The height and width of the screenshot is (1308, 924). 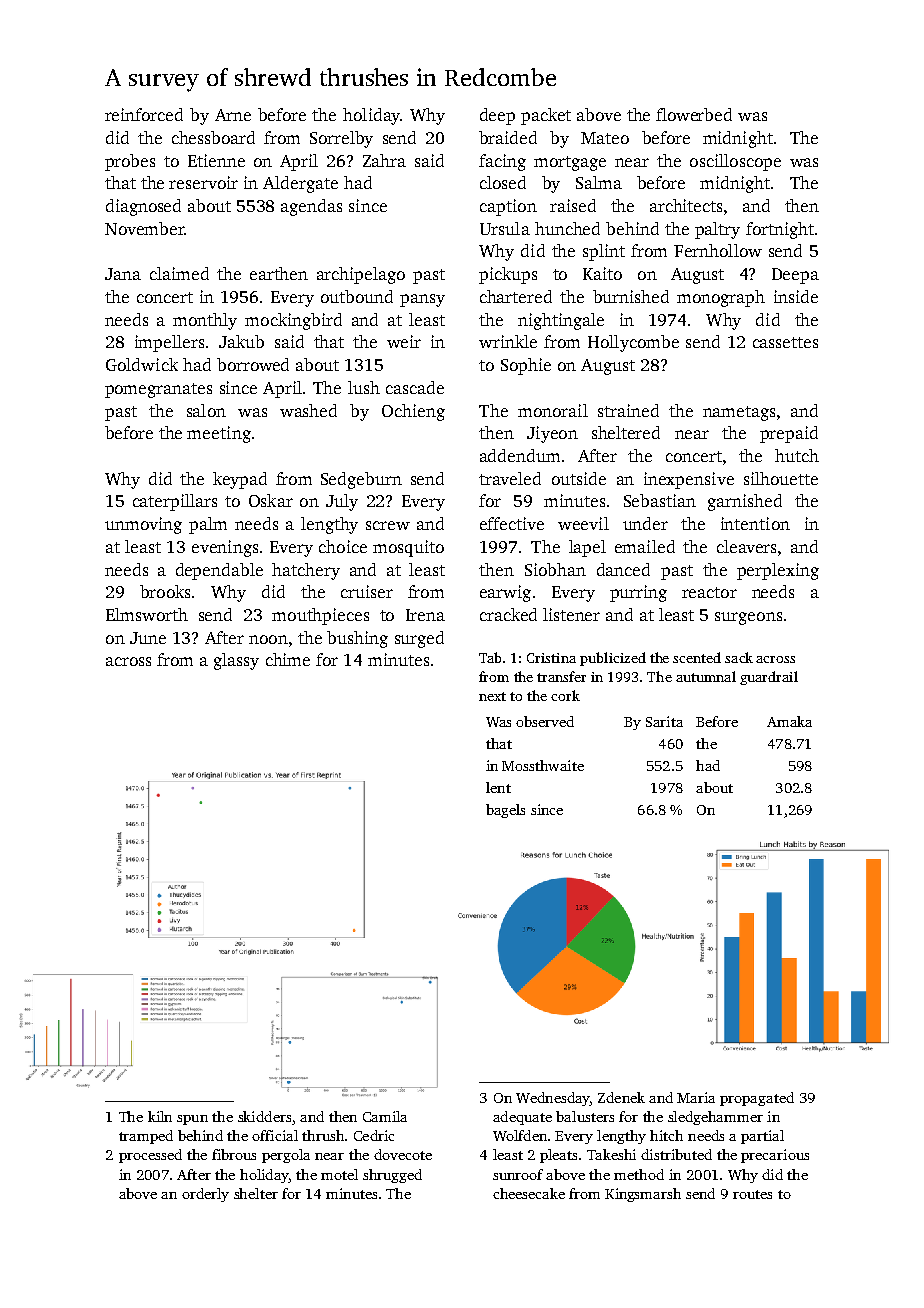 I want to click on fibrous, so click(x=234, y=1154).
